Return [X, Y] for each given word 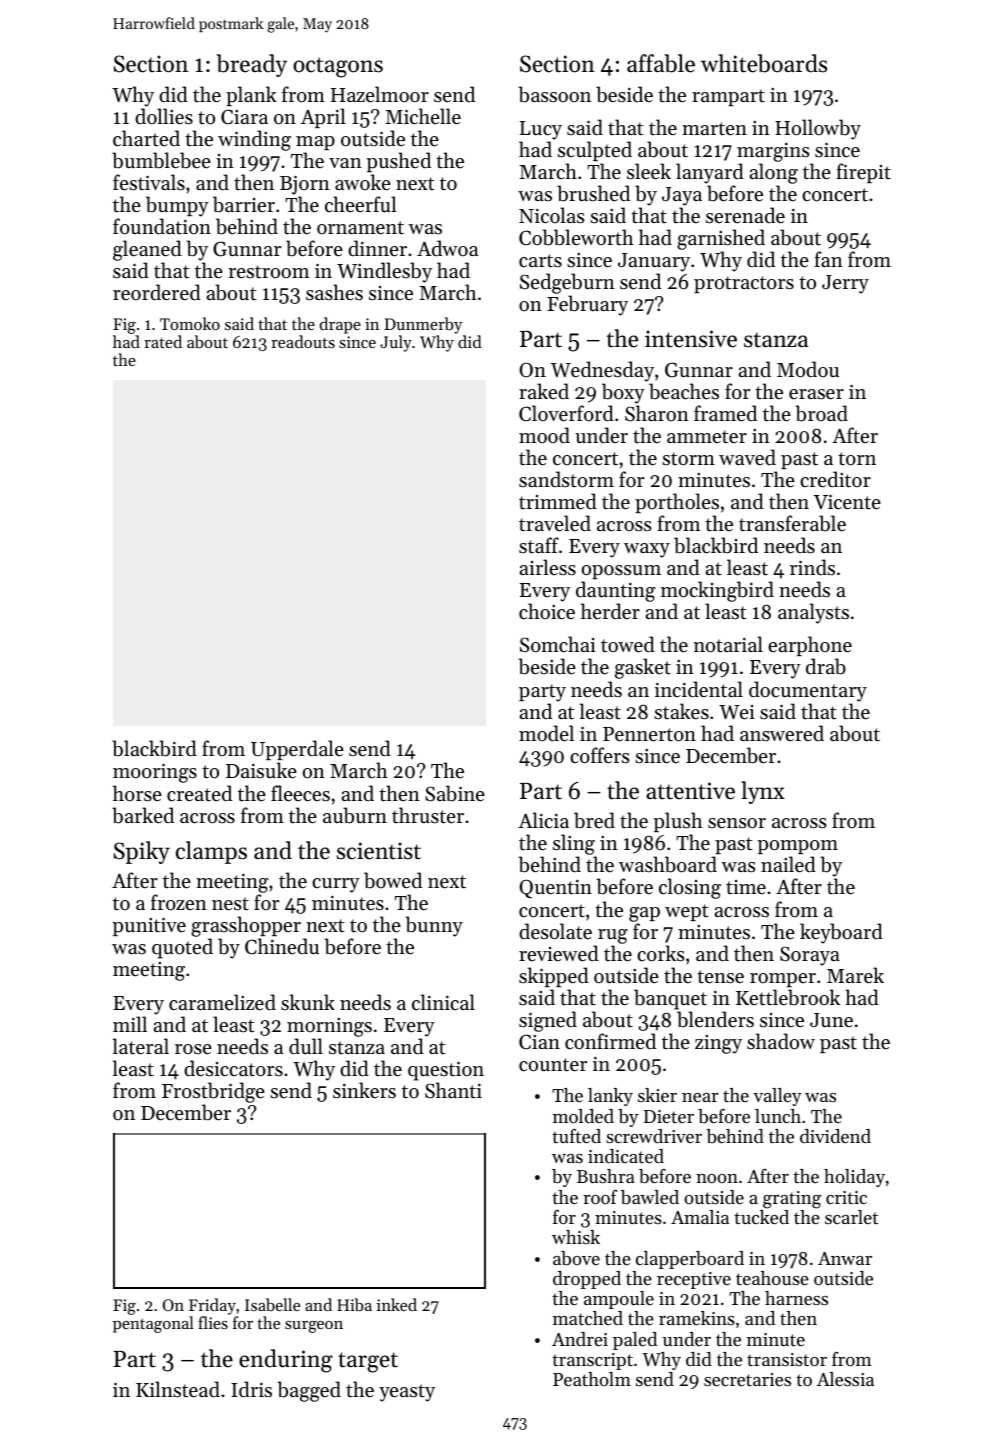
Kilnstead [178, 1389]
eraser [816, 394]
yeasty [407, 1393]
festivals [149, 182]
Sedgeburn [567, 283]
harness [796, 1298]
